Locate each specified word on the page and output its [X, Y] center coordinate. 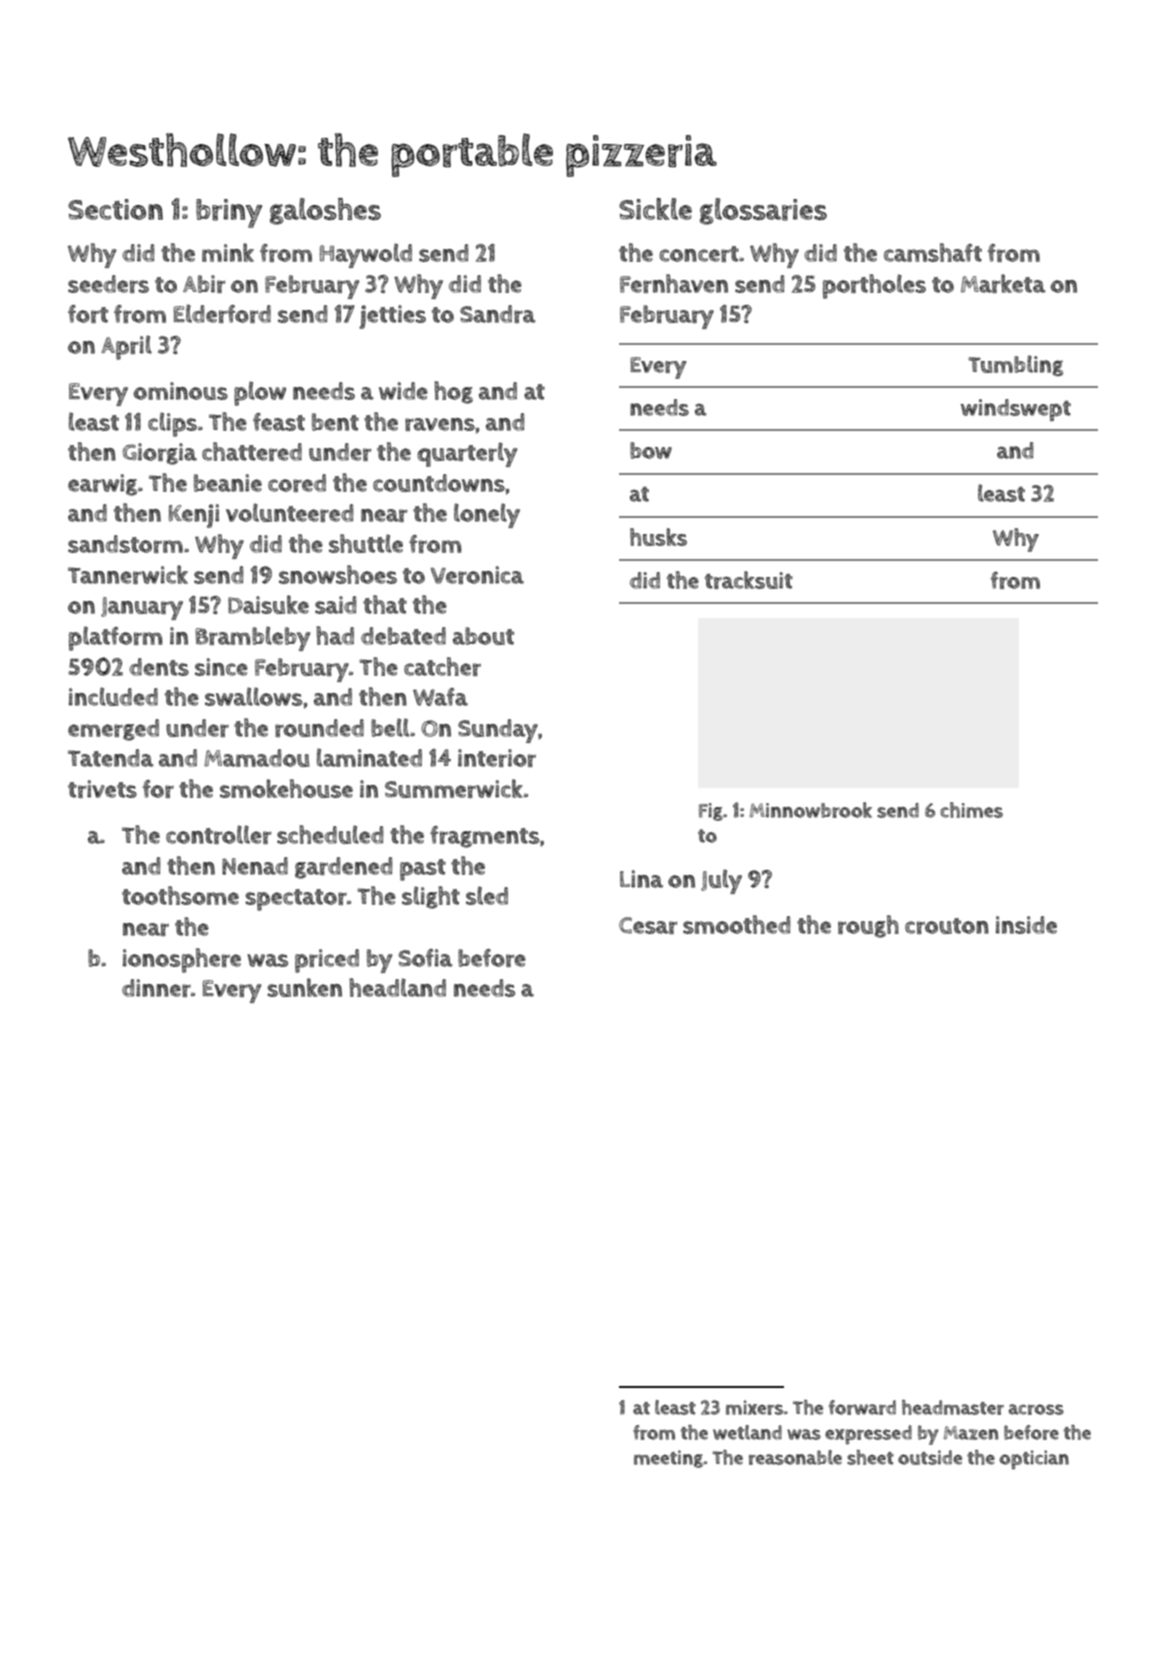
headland [397, 987]
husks [658, 537]
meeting [668, 1459]
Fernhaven [674, 283]
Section [115, 209]
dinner [156, 988]
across [1036, 1409]
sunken [304, 987]
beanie [228, 483]
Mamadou [257, 758]
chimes [971, 810]
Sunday [498, 731]
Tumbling [1015, 365]
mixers [754, 1407]
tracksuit [749, 580]
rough [868, 926]
